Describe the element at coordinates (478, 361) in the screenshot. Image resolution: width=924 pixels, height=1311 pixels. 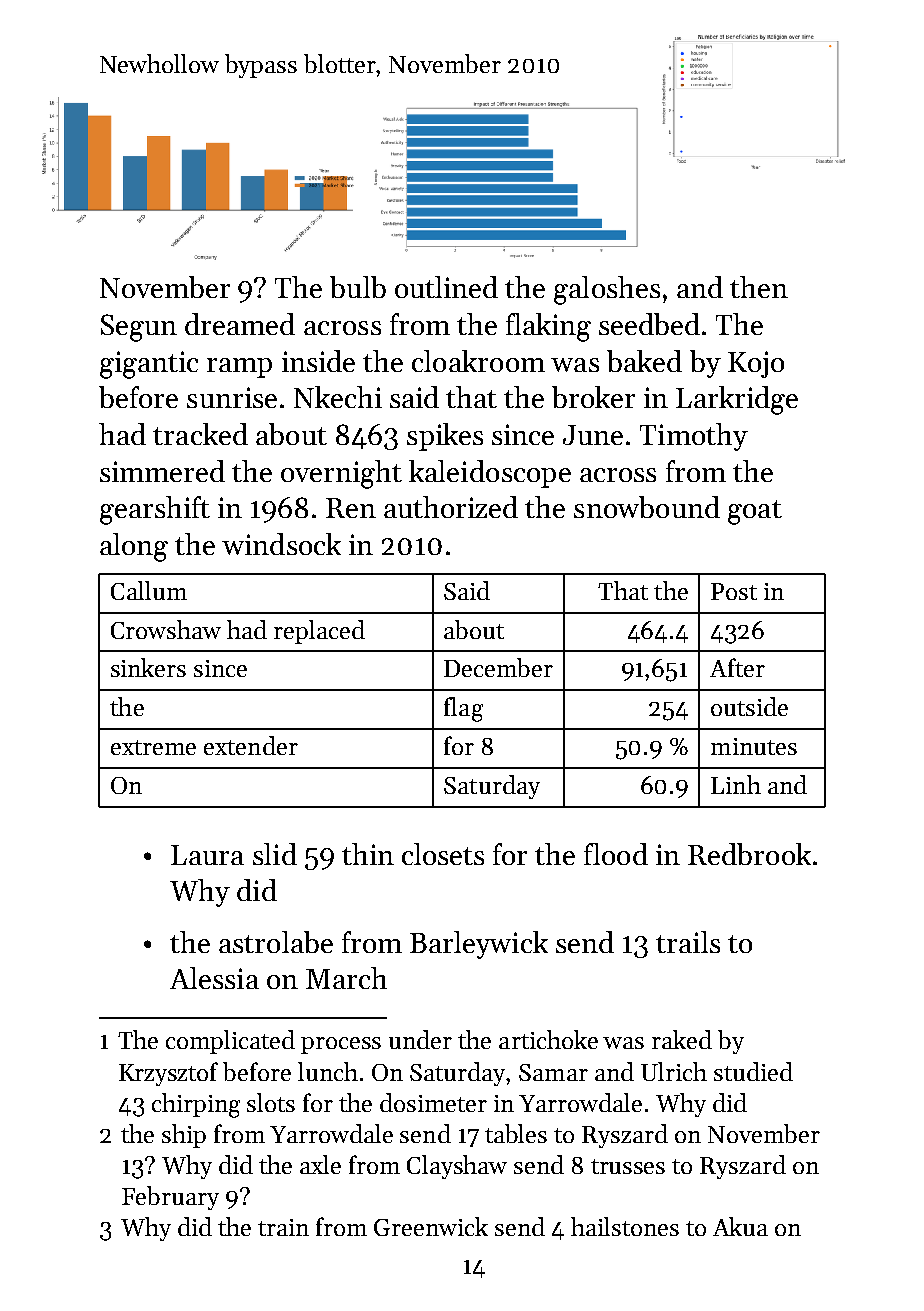
I see `cloakroom` at that location.
